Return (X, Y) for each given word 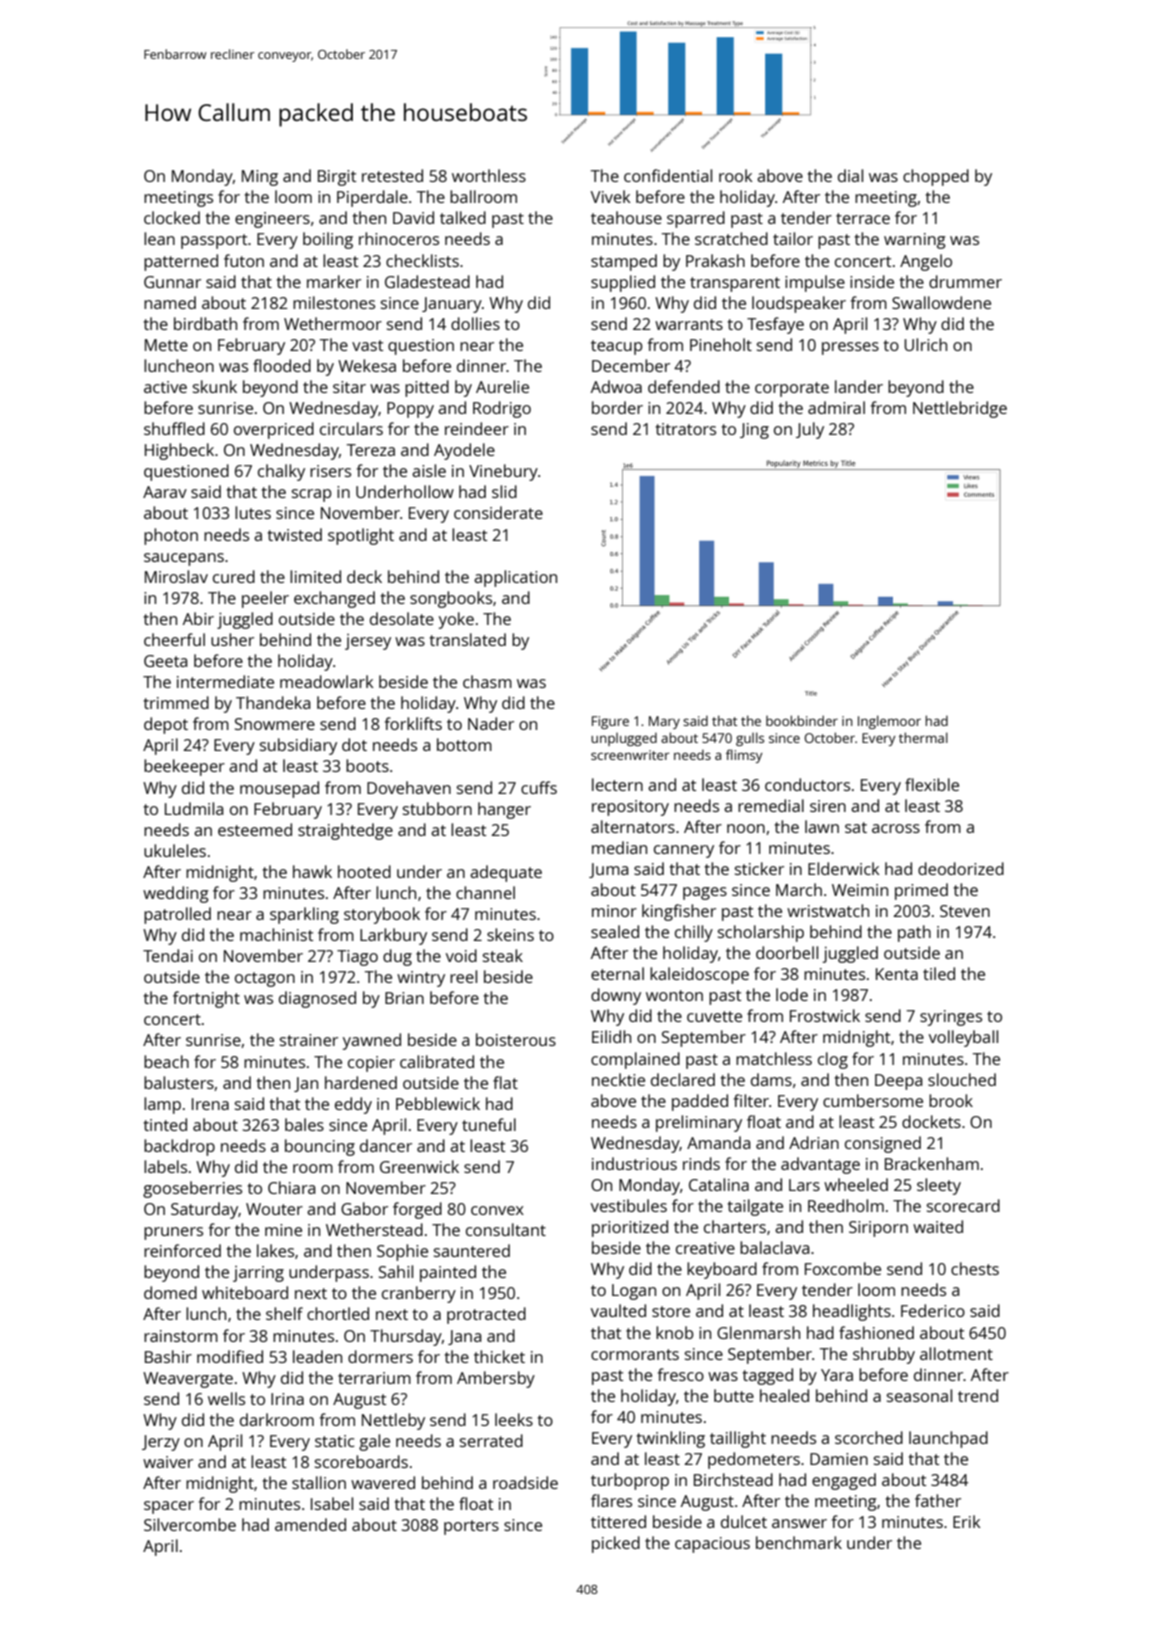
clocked (172, 217)
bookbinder (802, 720)
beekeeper (184, 767)
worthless (489, 175)
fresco (681, 1374)
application (515, 578)
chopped (936, 177)
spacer (169, 1507)
